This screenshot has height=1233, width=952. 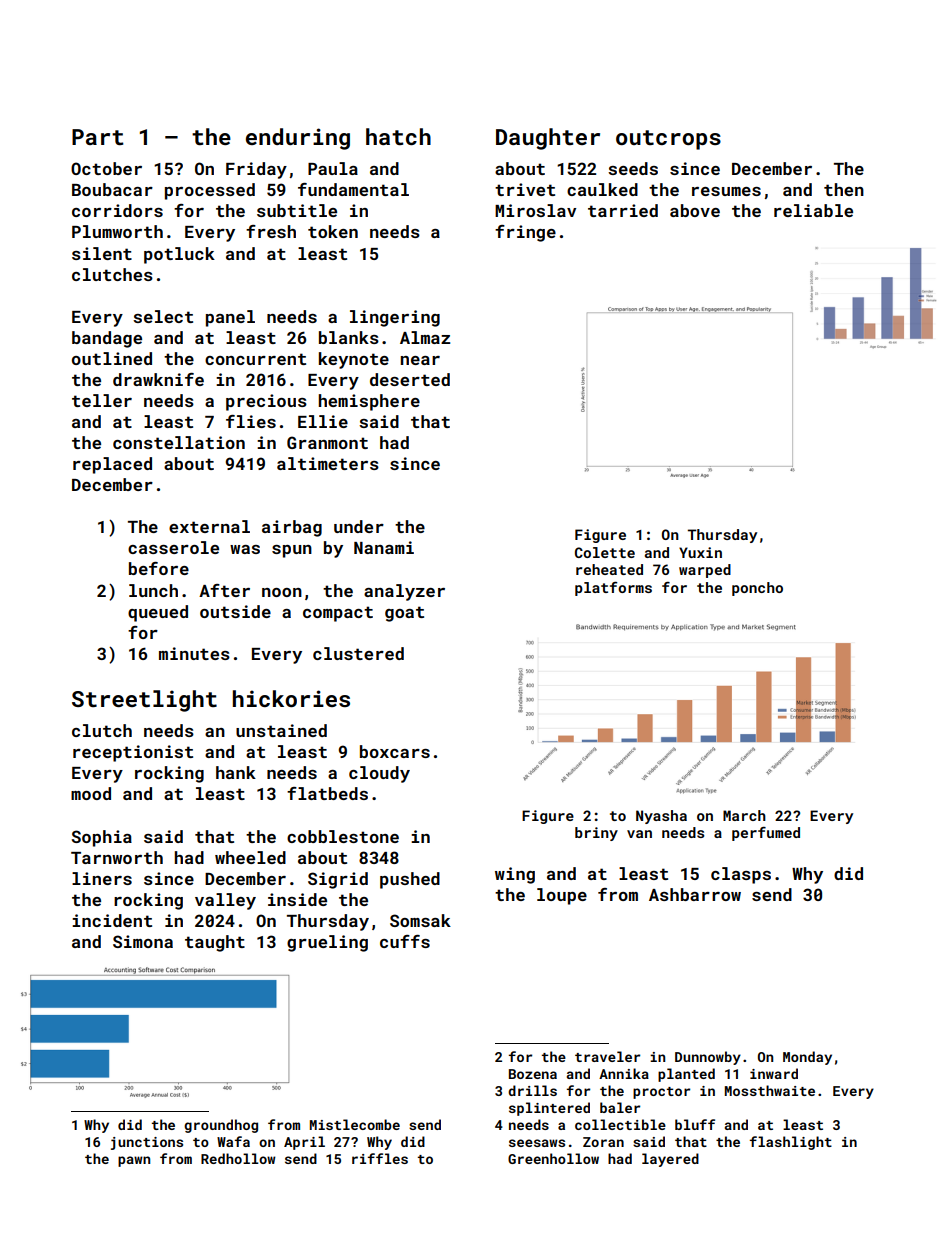 I want to click on pawn, so click(x=134, y=1161).
